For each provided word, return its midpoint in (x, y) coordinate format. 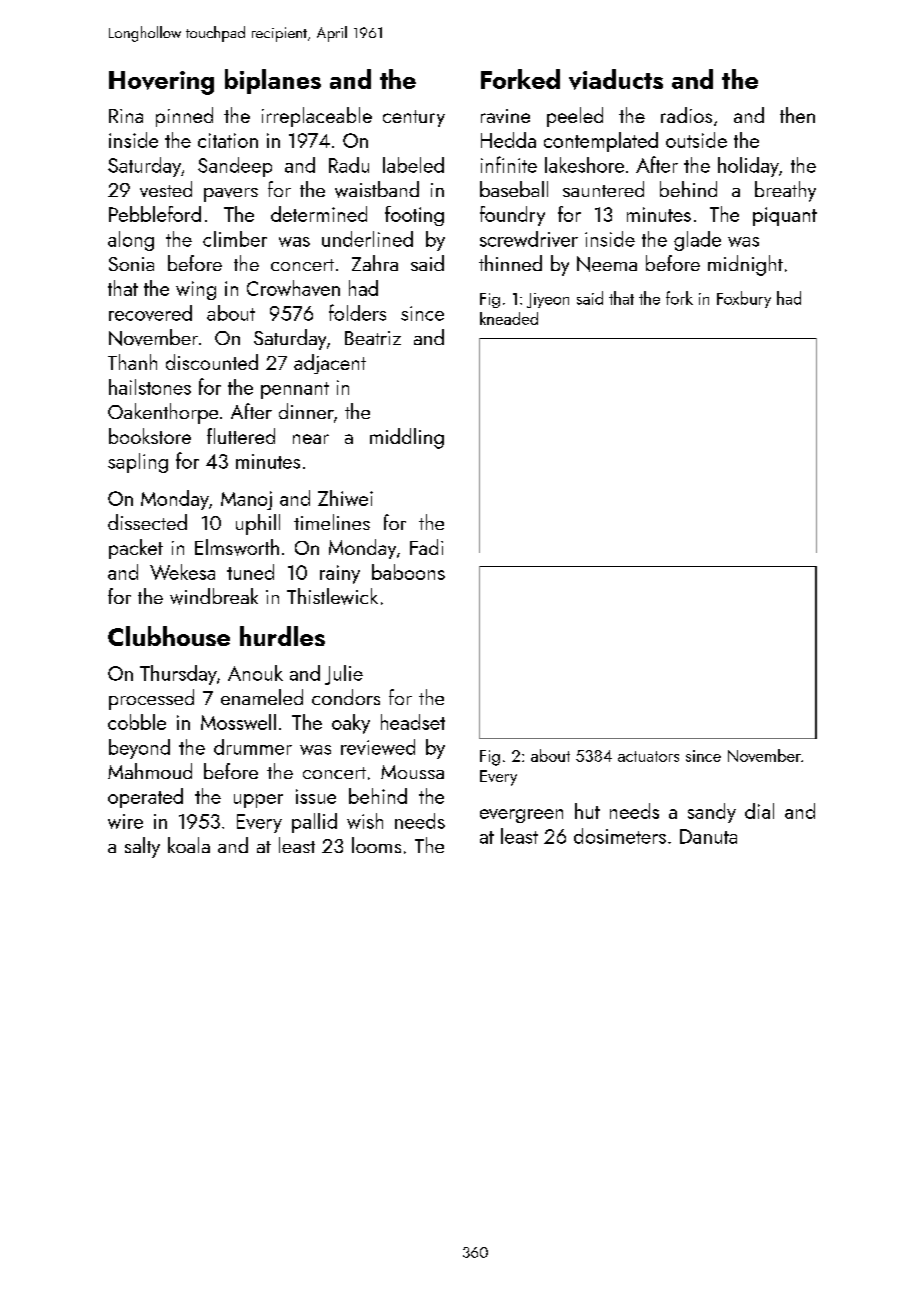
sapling (138, 463)
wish (365, 821)
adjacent (330, 364)
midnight (745, 265)
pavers (231, 195)
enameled (262, 697)
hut (587, 811)
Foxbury (744, 299)
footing (414, 216)
